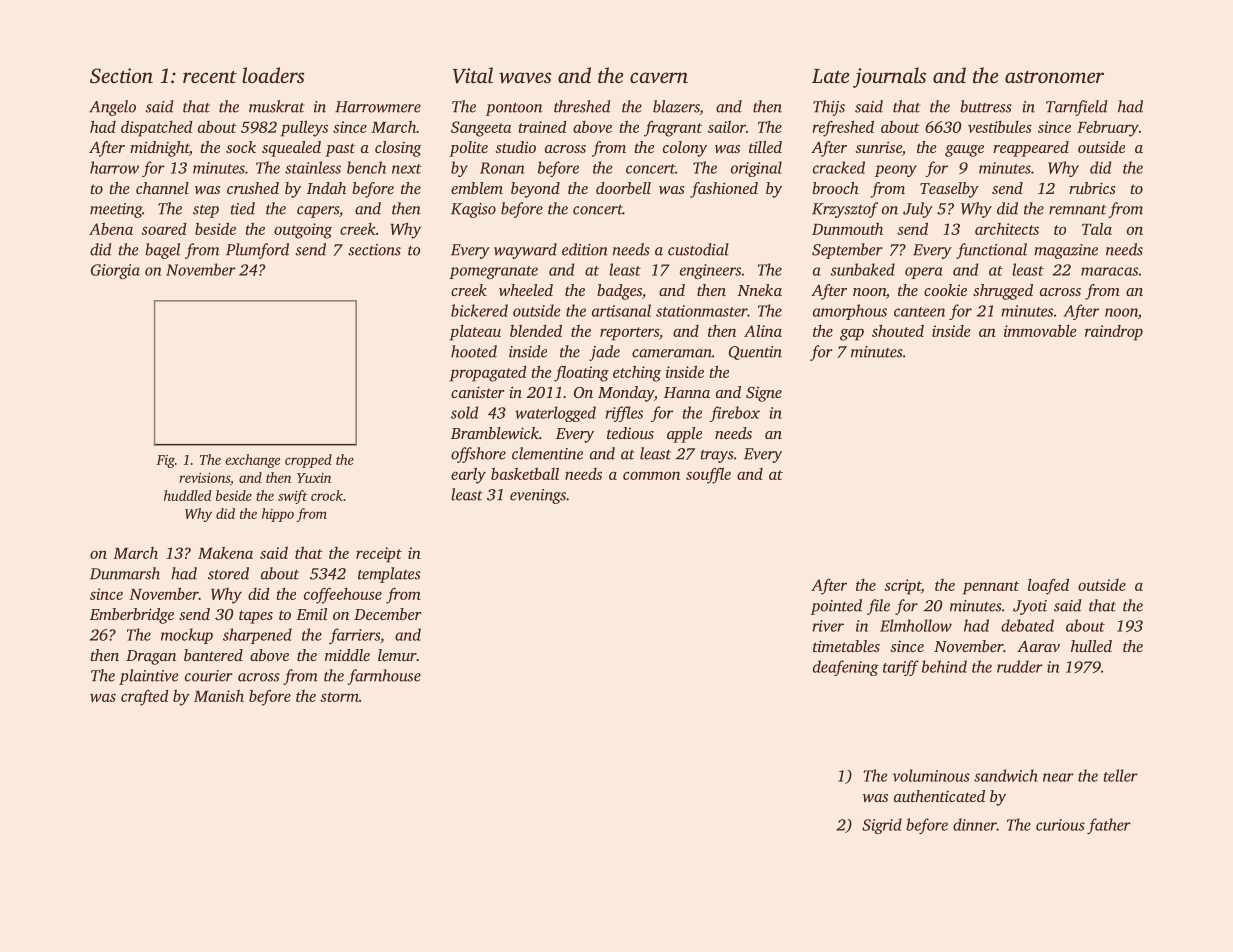 The height and width of the screenshot is (952, 1233). Describe the element at coordinates (210, 77) in the screenshot. I see `recent` at that location.
